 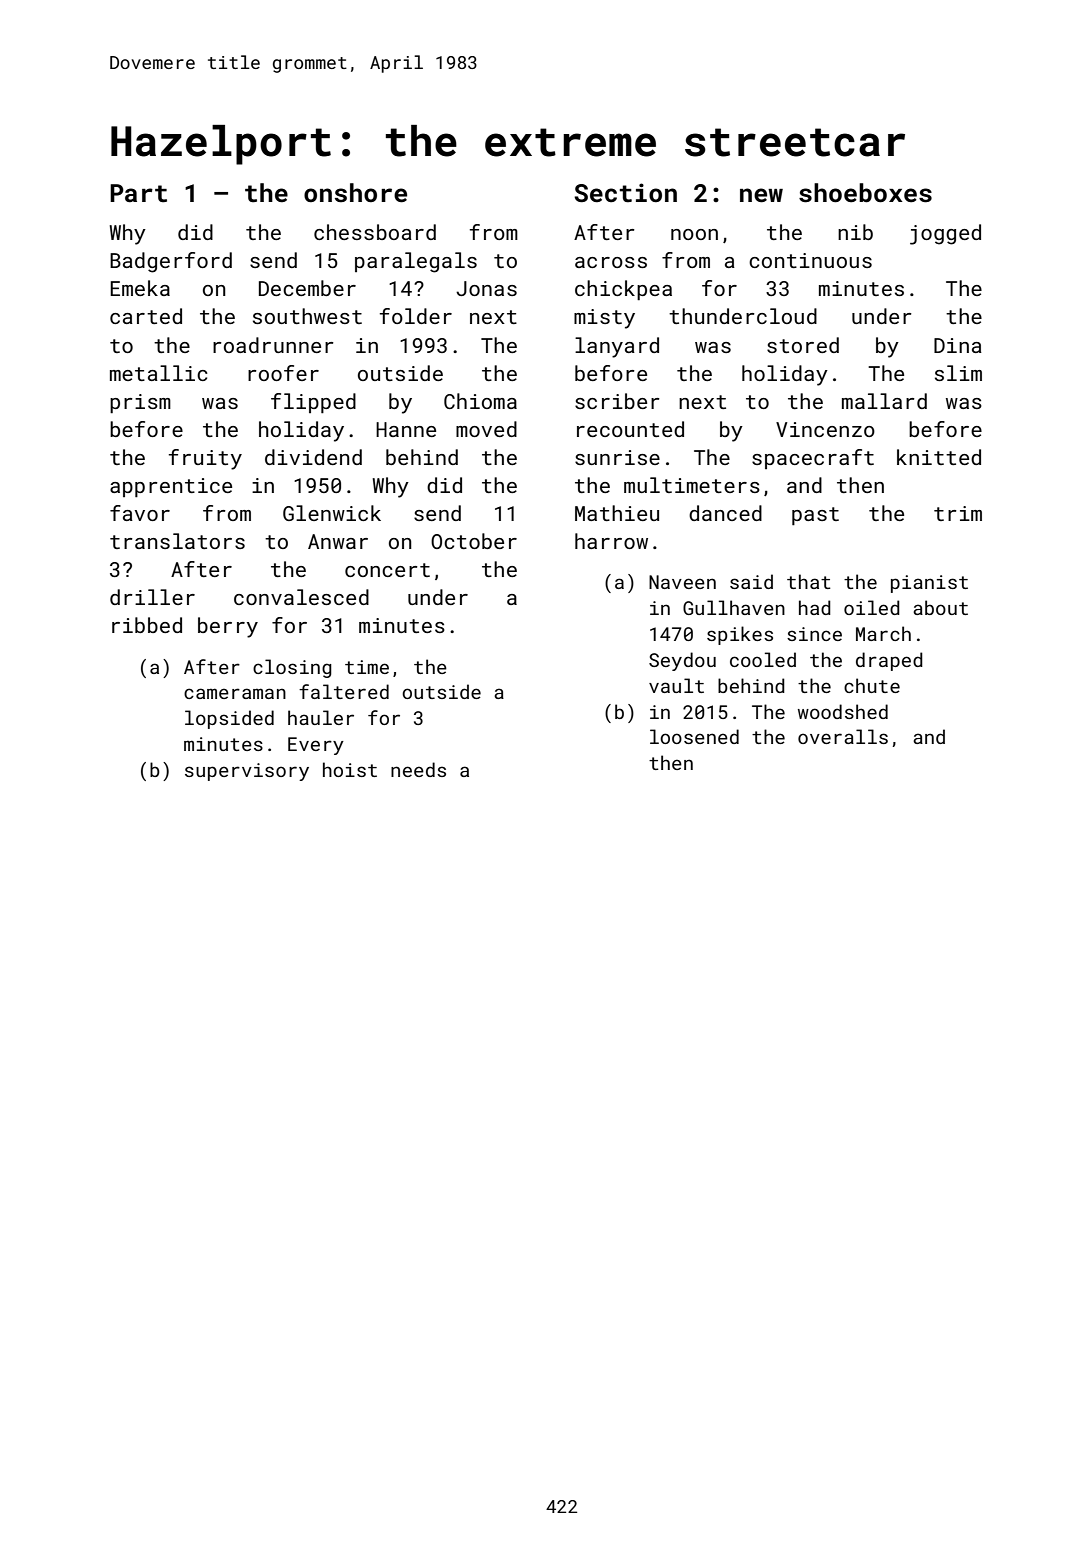 I want to click on supervisory, so click(x=247, y=772).
